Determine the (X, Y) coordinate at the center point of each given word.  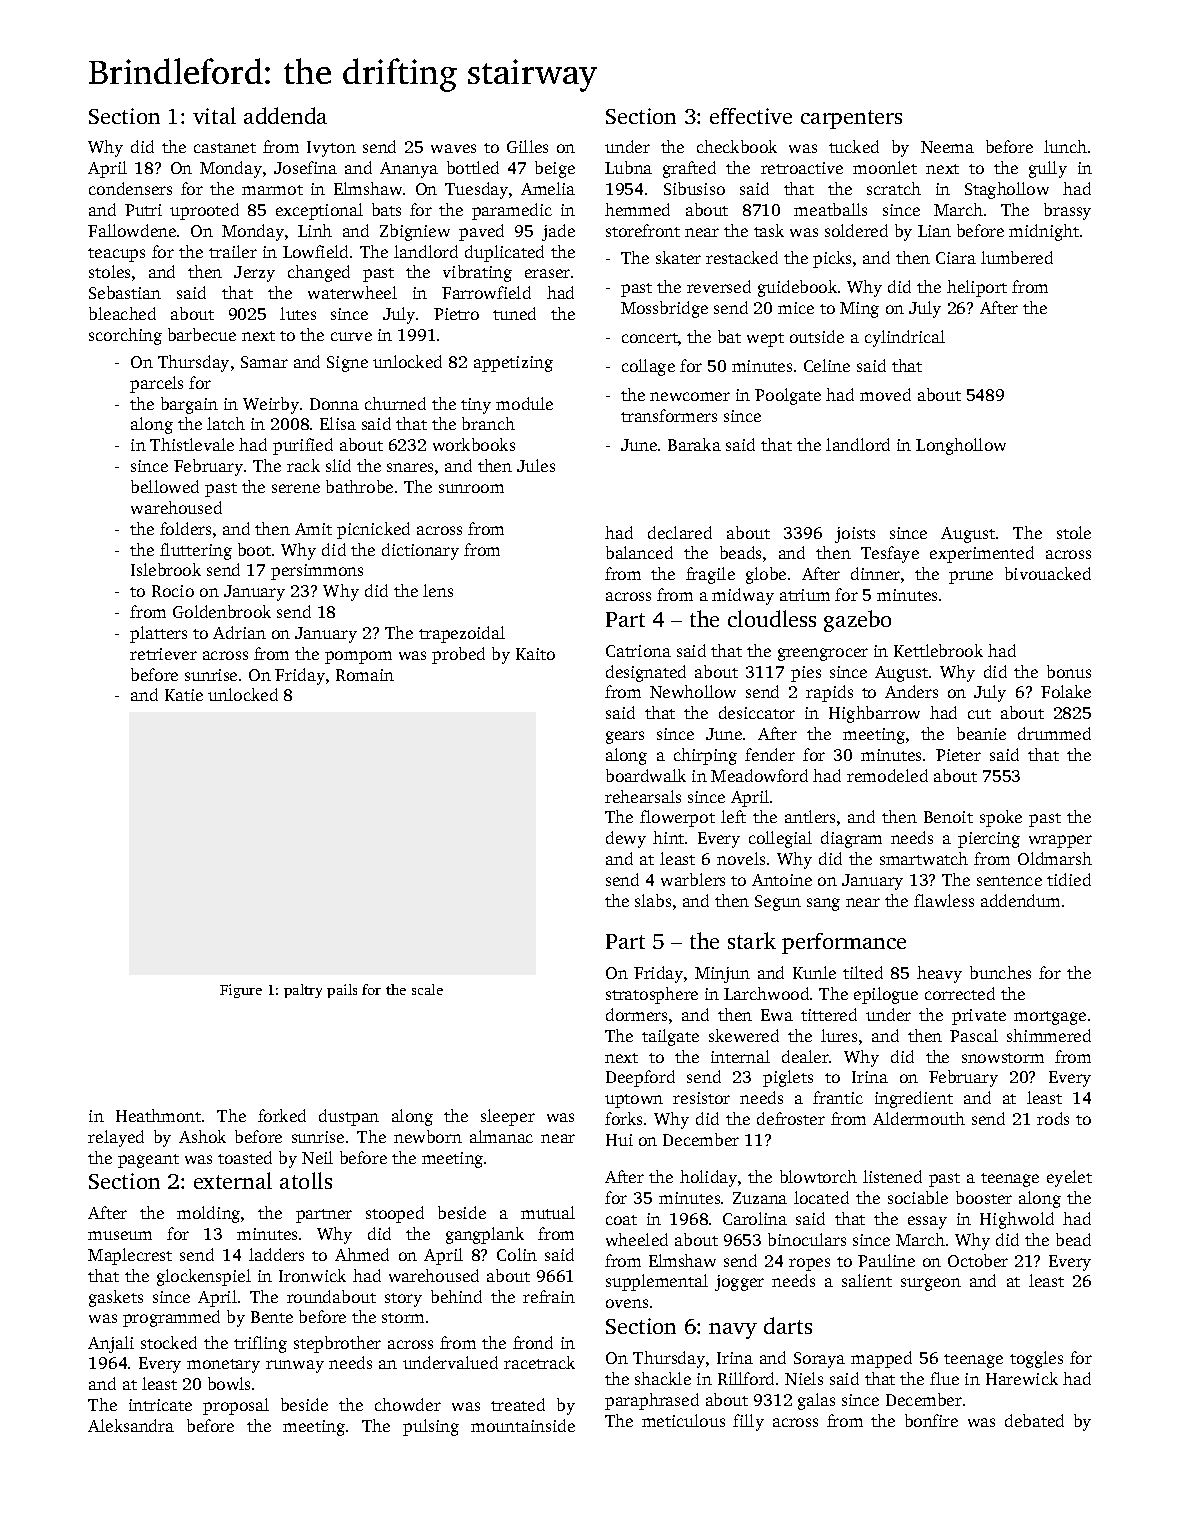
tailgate (670, 1037)
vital (214, 115)
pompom (358, 657)
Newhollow (693, 691)
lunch (1065, 146)
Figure (241, 991)
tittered (829, 1014)
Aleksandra (131, 1425)
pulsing (431, 1427)
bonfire (931, 1420)
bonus (1069, 671)
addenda (285, 115)
